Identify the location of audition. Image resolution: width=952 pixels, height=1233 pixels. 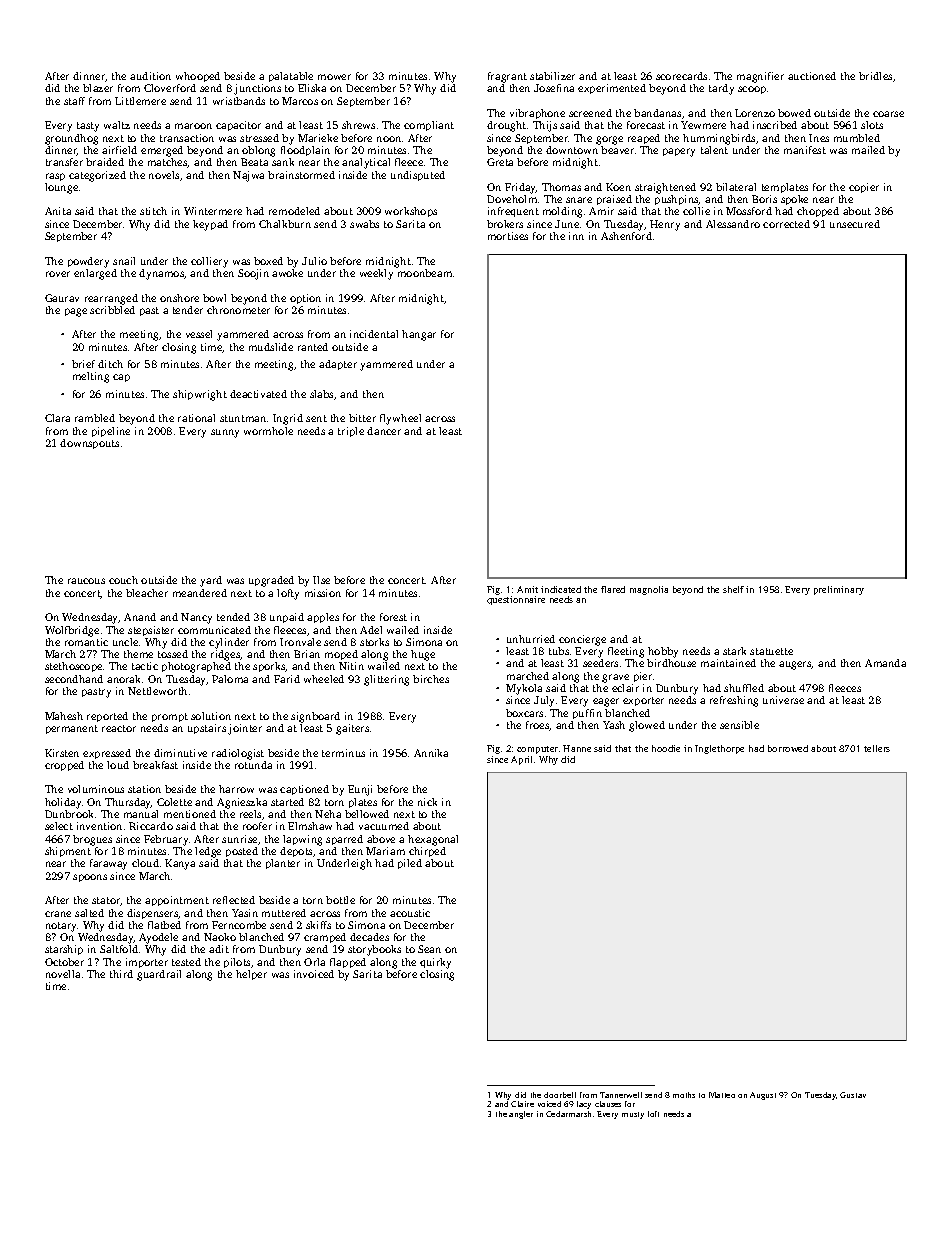
(150, 76).
